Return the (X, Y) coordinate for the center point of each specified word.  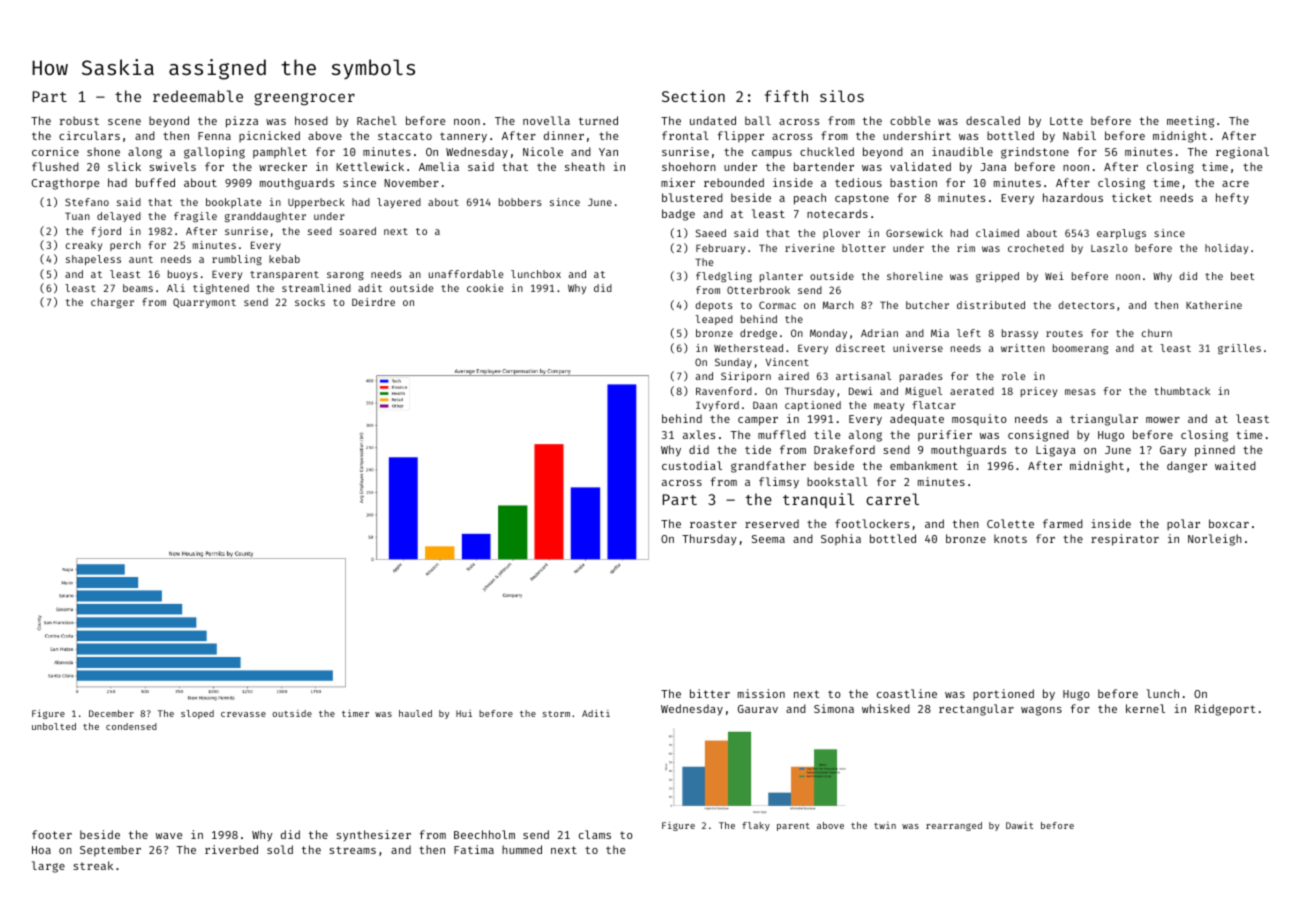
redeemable (198, 96)
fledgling (724, 277)
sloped (197, 714)
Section (693, 96)
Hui (464, 713)
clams (595, 834)
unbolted (54, 726)
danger (1187, 467)
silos (842, 96)
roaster (713, 524)
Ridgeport (1225, 710)
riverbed (231, 849)
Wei (1054, 276)
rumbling (237, 260)
